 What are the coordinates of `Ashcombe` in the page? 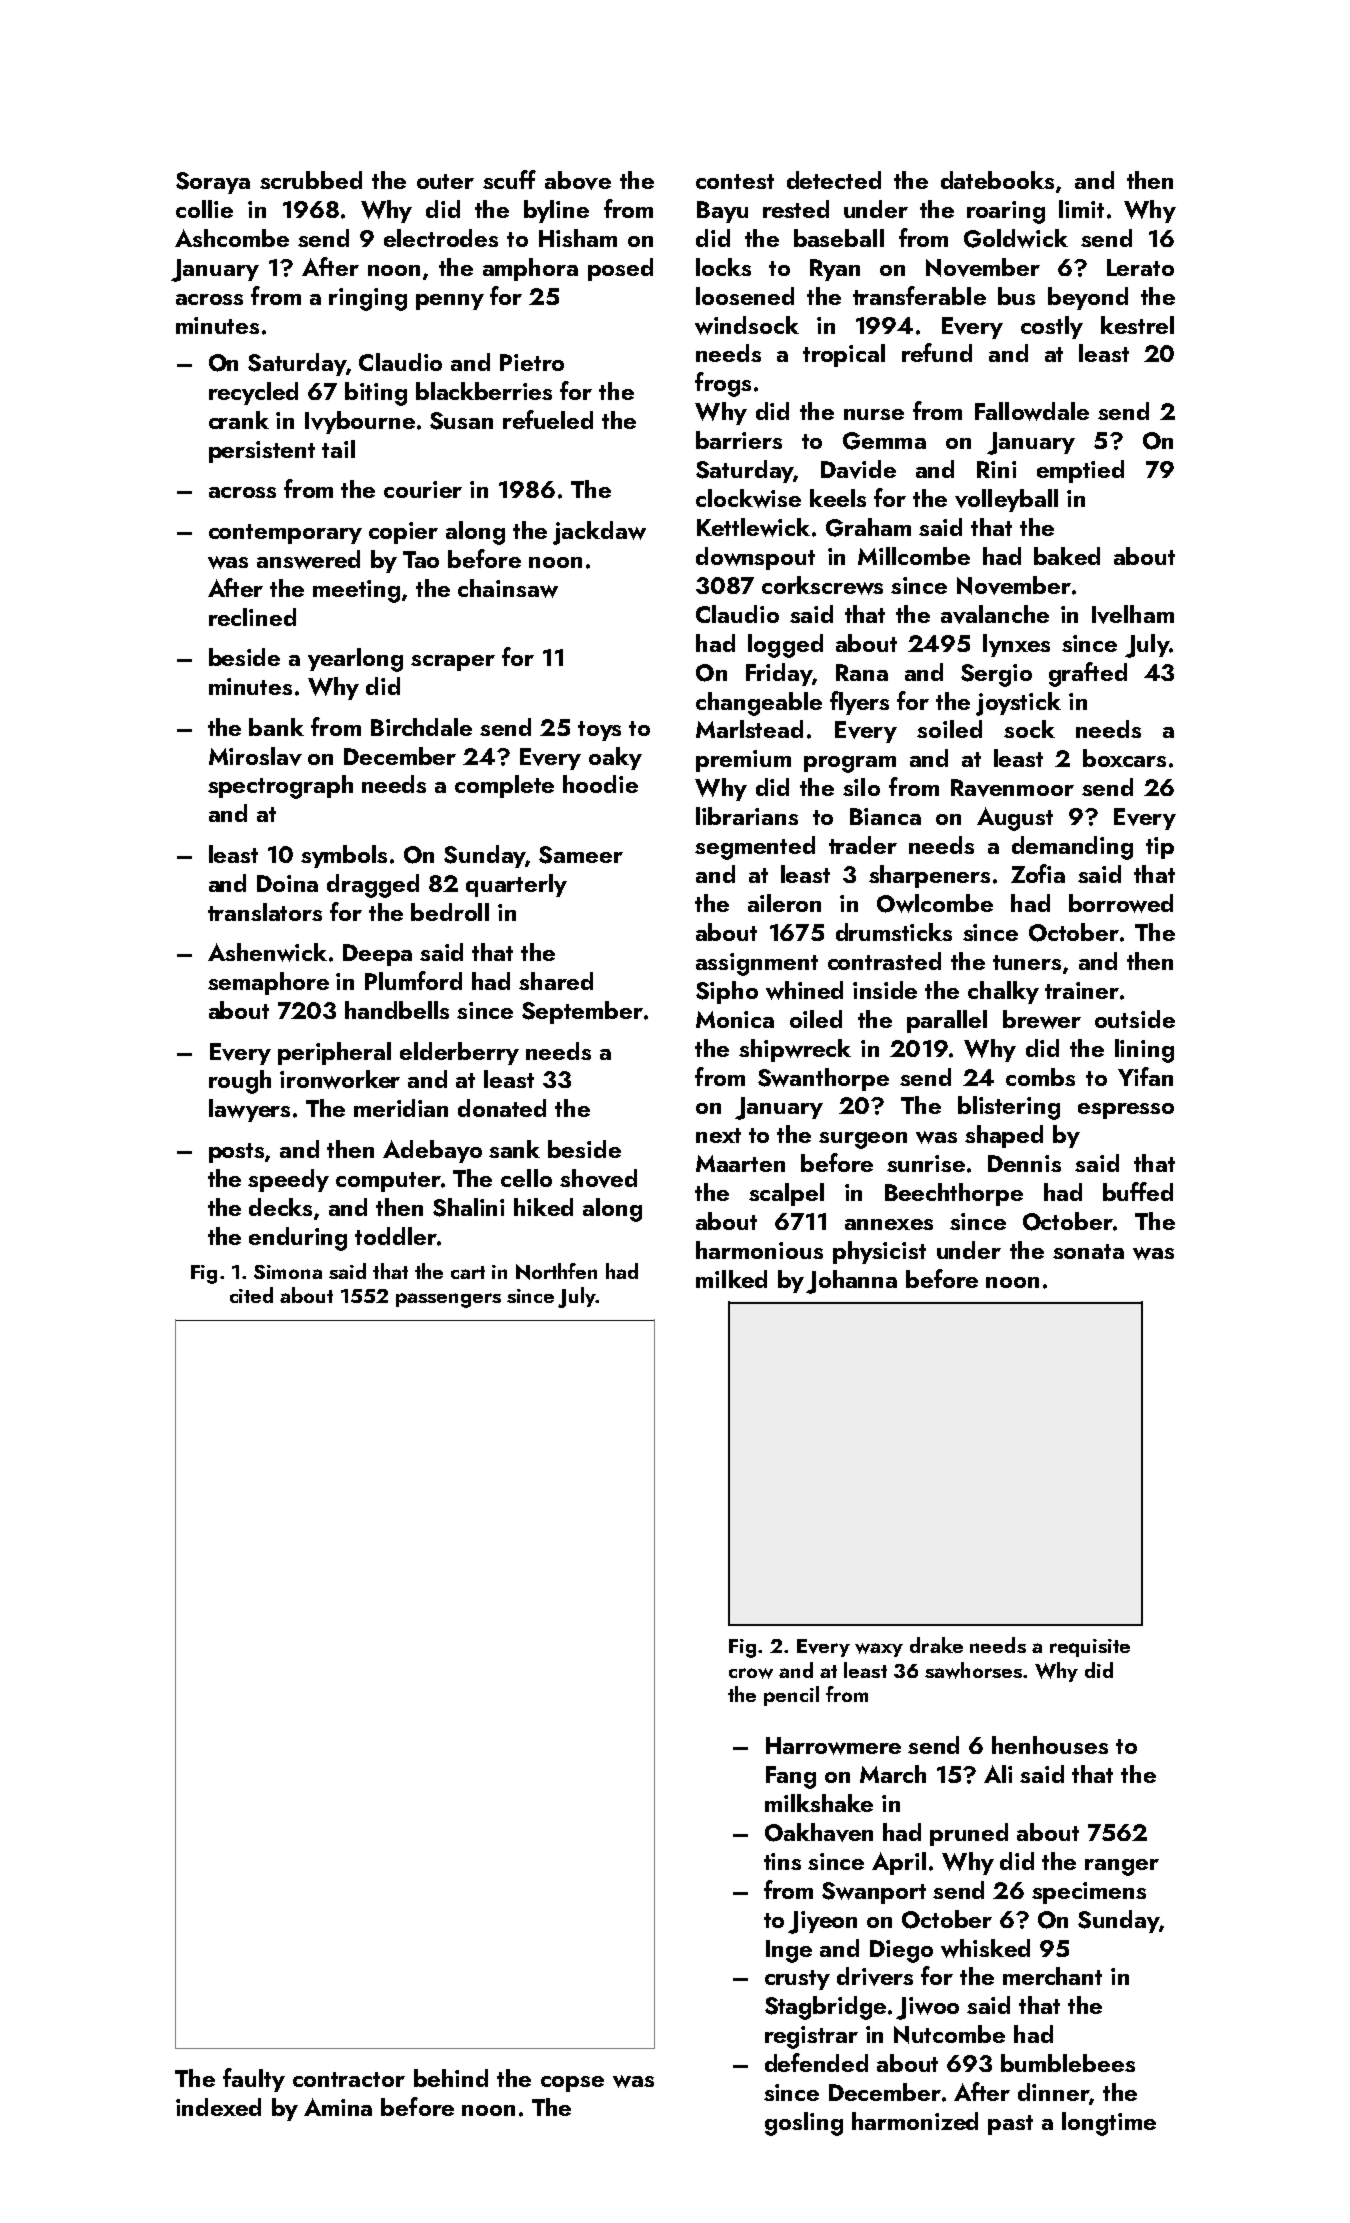 It's located at (232, 238).
